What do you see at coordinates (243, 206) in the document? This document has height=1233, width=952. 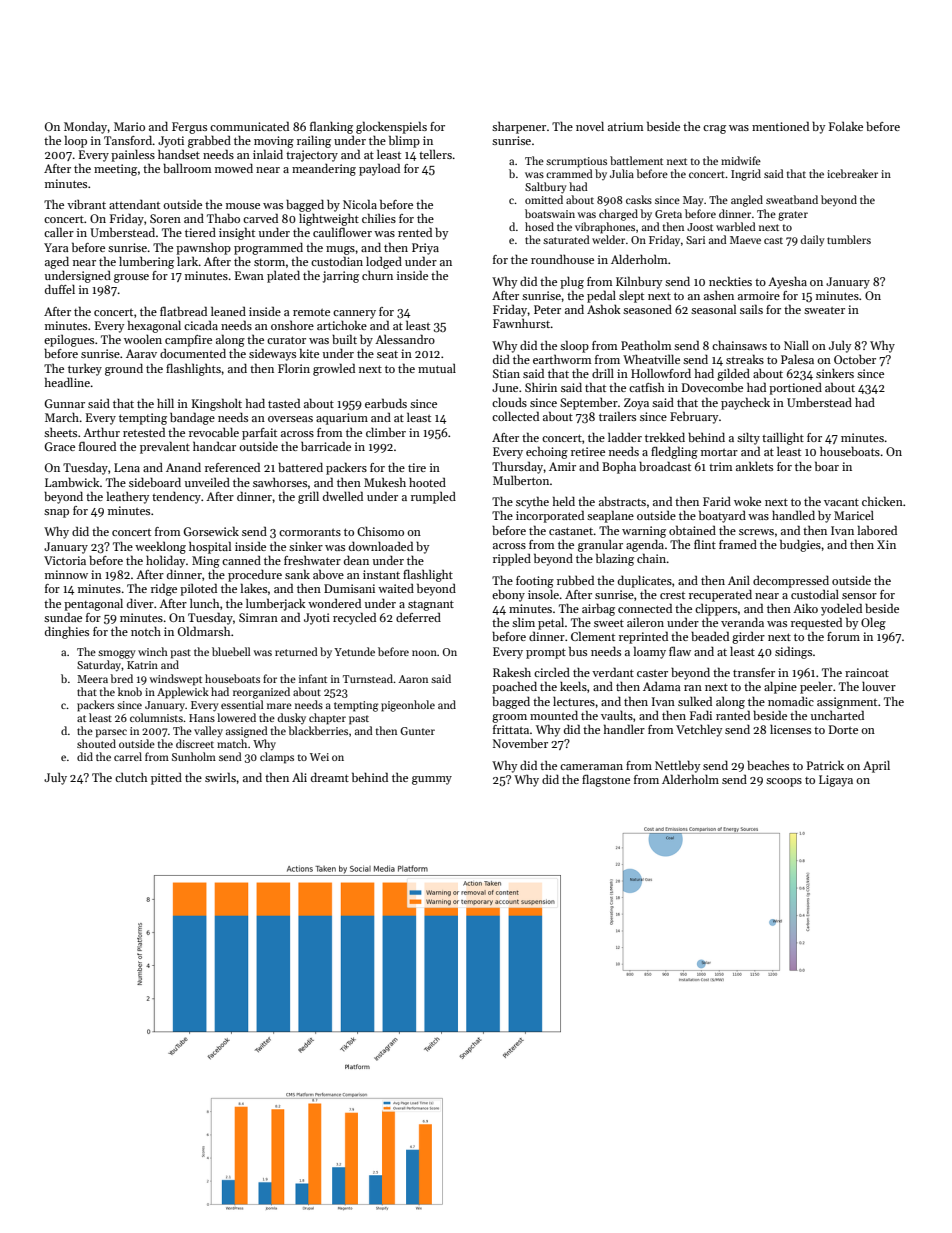 I see `mouse` at bounding box center [243, 206].
